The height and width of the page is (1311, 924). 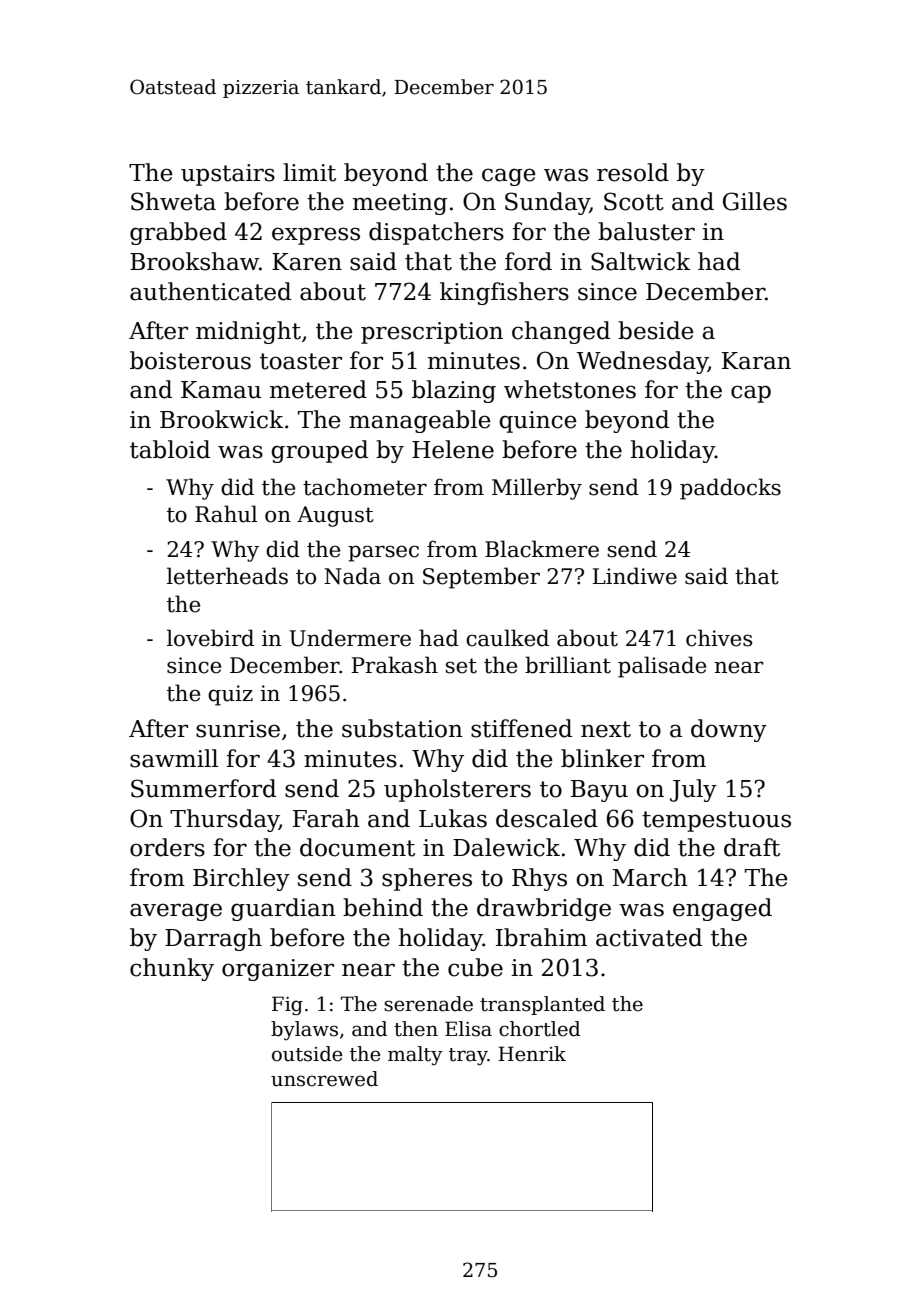 I want to click on Saltwick, so click(x=641, y=261).
